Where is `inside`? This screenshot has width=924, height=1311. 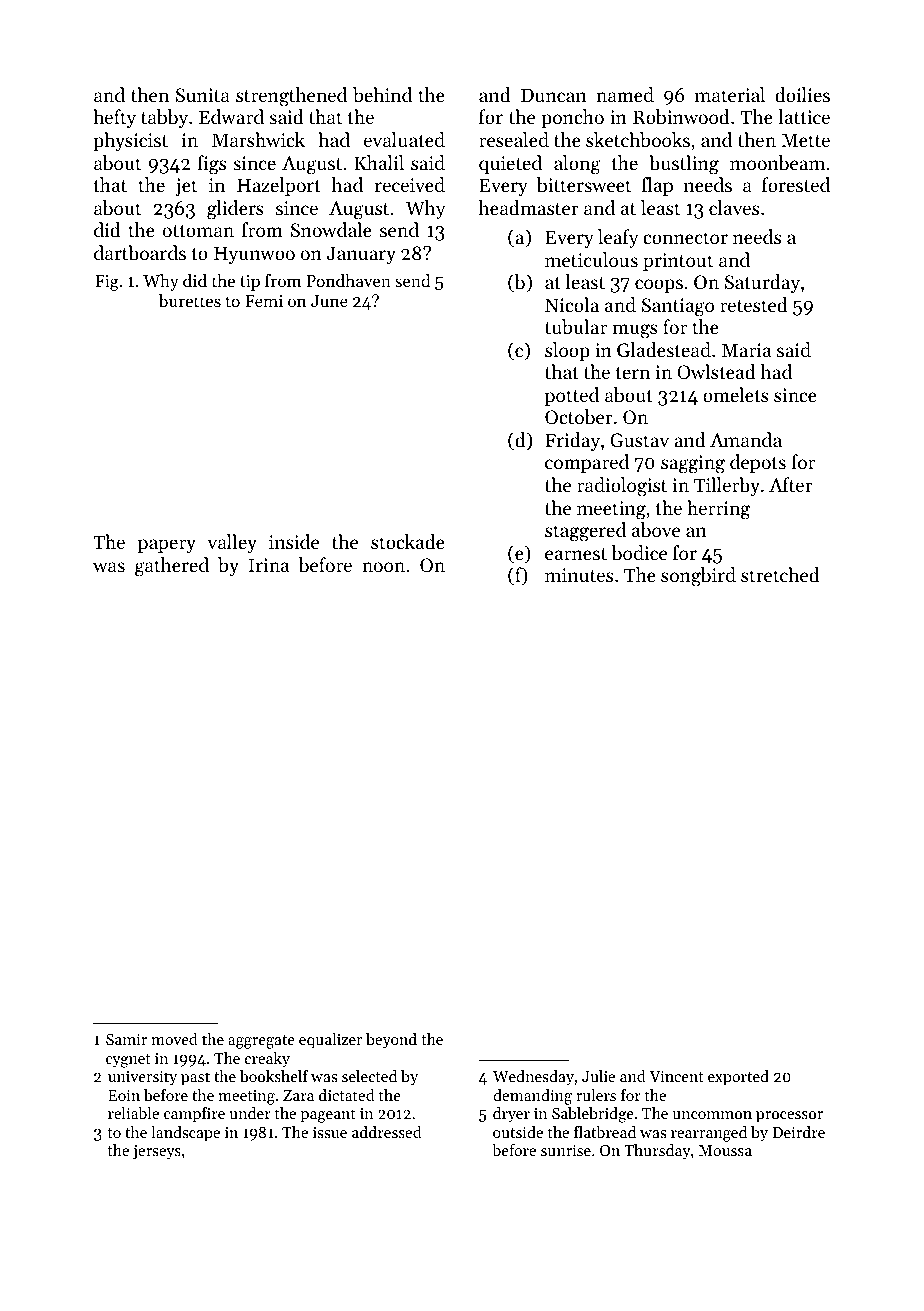
inside is located at coordinates (294, 541).
